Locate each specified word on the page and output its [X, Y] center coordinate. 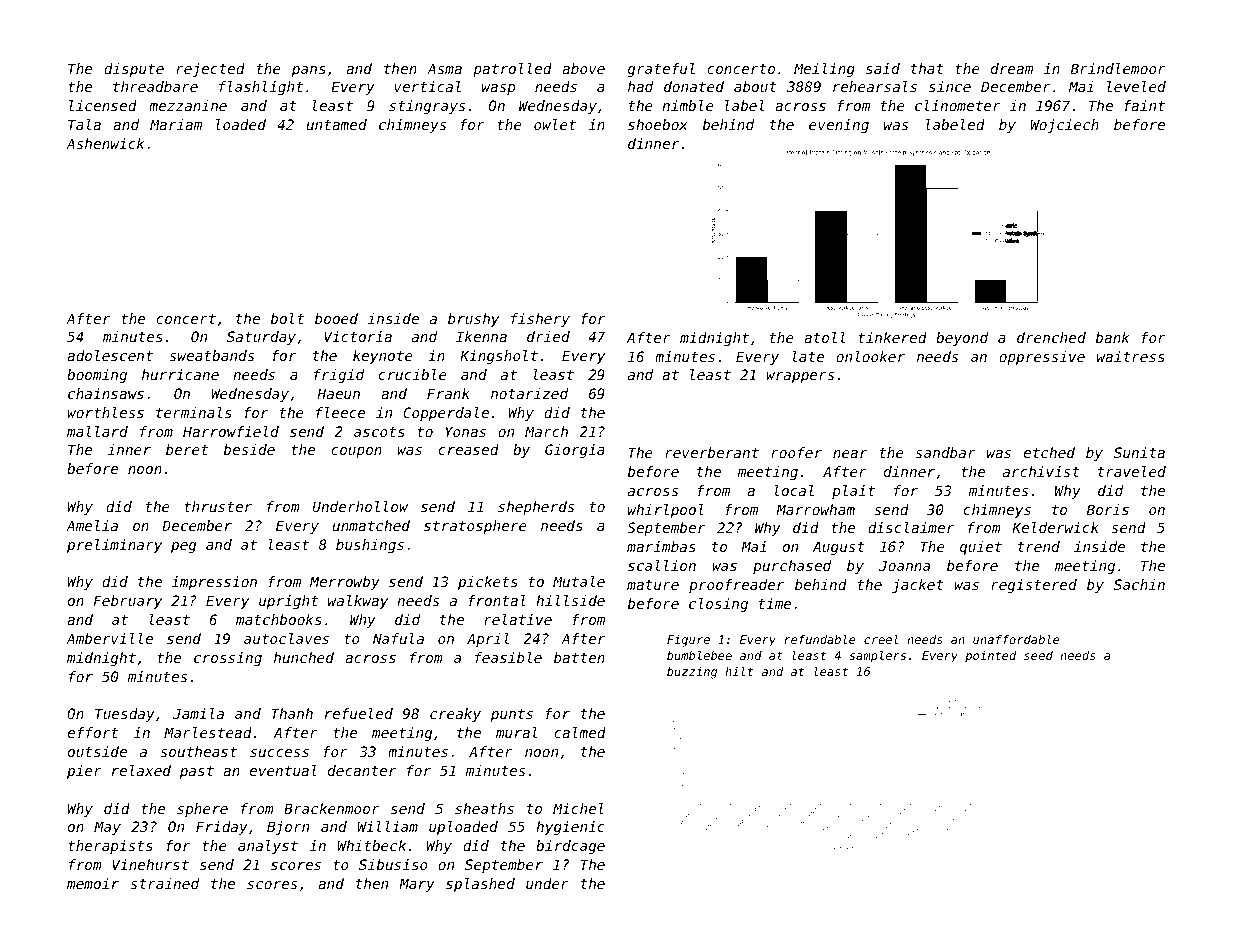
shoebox [658, 124]
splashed [480, 885]
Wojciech [1065, 126]
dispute [134, 70]
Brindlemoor [1118, 68]
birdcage [570, 847]
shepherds [536, 508]
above [583, 68]
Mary [417, 885]
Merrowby [345, 583]
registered [1034, 586]
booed [336, 318]
